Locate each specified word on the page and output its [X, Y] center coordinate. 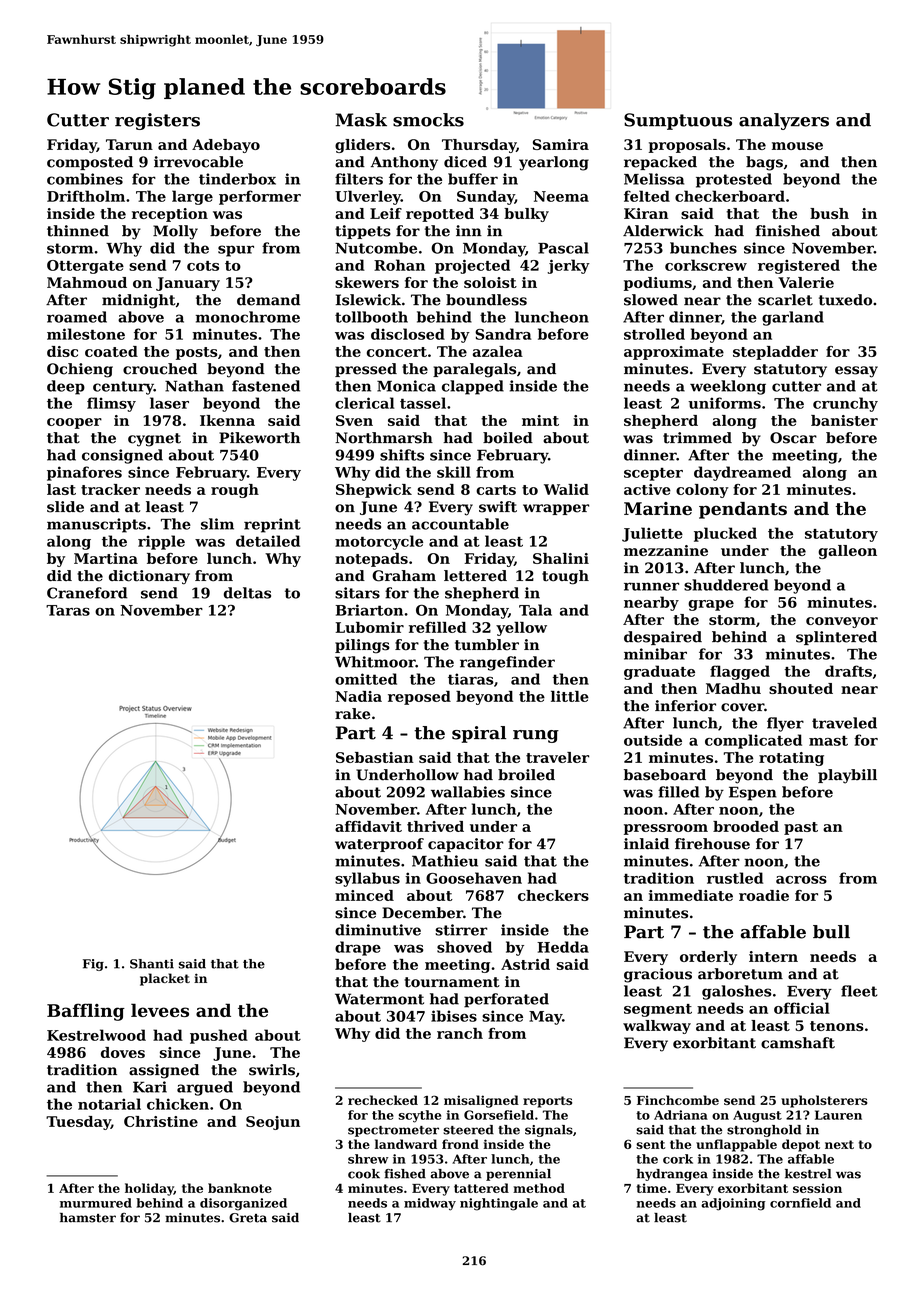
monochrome [248, 317]
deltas [247, 593]
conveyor [842, 622]
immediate [691, 895]
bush [829, 213]
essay [856, 372]
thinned [78, 231]
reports [547, 1102]
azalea [498, 351]
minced [364, 895]
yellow [521, 629]
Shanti [152, 964]
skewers [367, 282]
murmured [96, 1203]
